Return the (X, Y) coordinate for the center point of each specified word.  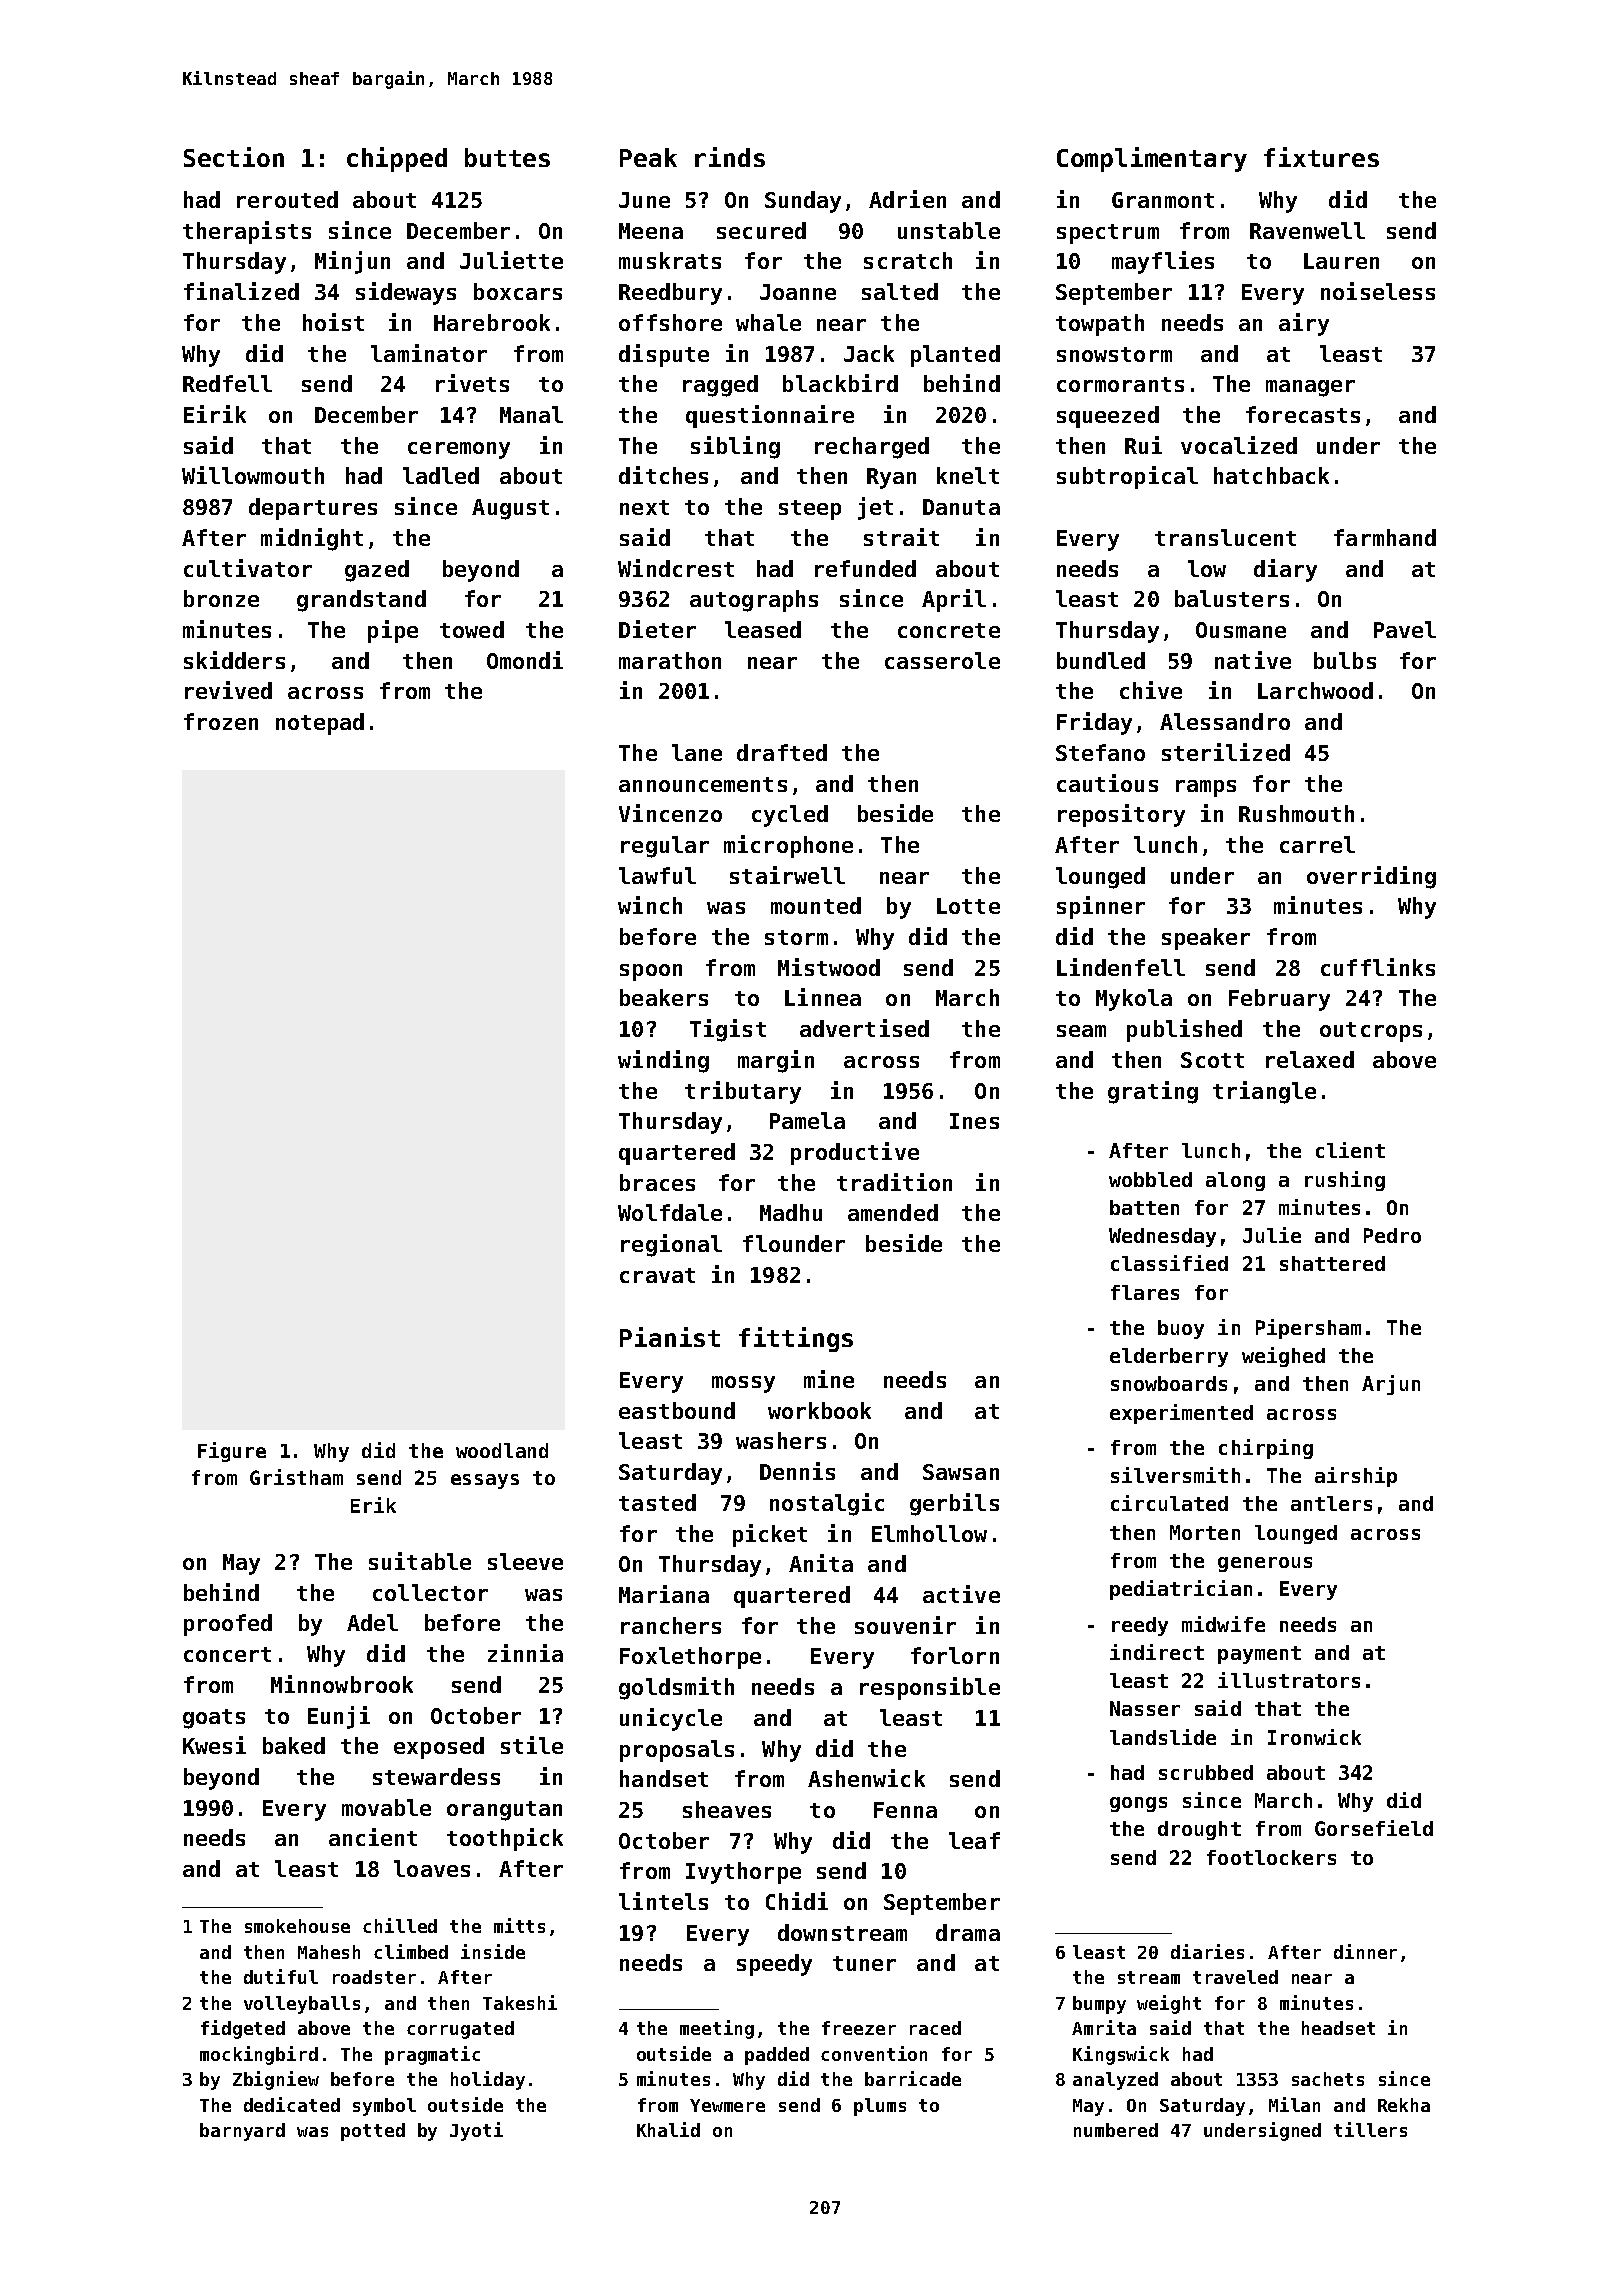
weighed (1283, 1357)
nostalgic (827, 1504)
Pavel (1405, 629)
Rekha (1404, 2105)
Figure (232, 1452)
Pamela (807, 1120)
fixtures (1321, 157)
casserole (942, 660)
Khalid (668, 2129)
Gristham (296, 1477)
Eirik (215, 414)
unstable (949, 230)
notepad (320, 724)
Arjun (1391, 1385)
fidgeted (243, 2029)
